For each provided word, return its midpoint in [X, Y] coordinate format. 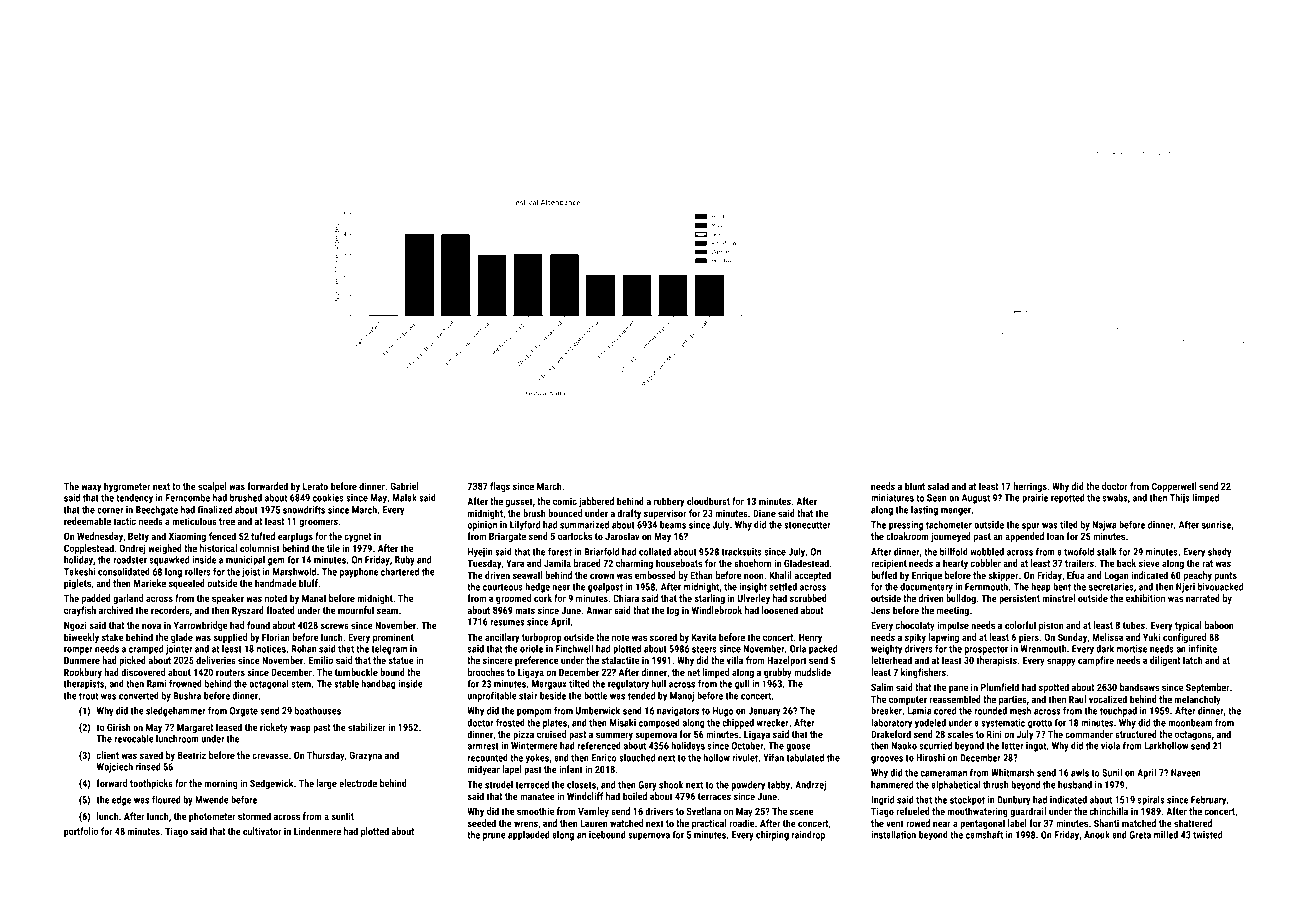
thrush [996, 785]
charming [634, 564]
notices [271, 649]
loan [1055, 536]
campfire [1096, 661]
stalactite [620, 660]
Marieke [150, 583]
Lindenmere [317, 831]
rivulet [745, 758]
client [108, 755]
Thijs [1180, 499]
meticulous [194, 521]
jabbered [596, 502]
